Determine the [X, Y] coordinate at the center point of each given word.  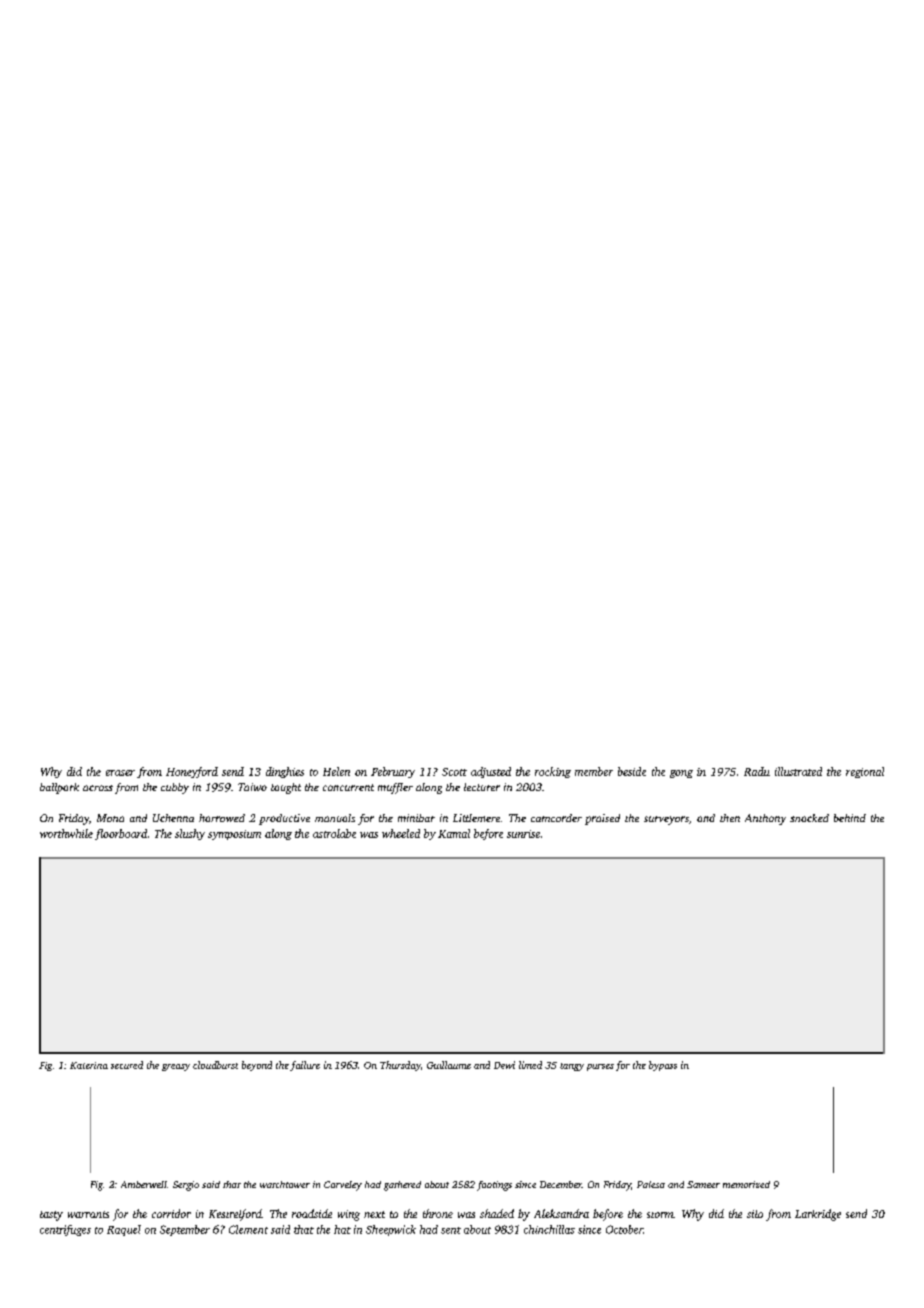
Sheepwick [391, 1230]
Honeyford [192, 772]
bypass [663, 1066]
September [185, 1230]
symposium [234, 835]
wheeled [401, 833]
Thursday [400, 1066]
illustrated [798, 771]
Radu [757, 771]
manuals [335, 818]
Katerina [89, 1065]
